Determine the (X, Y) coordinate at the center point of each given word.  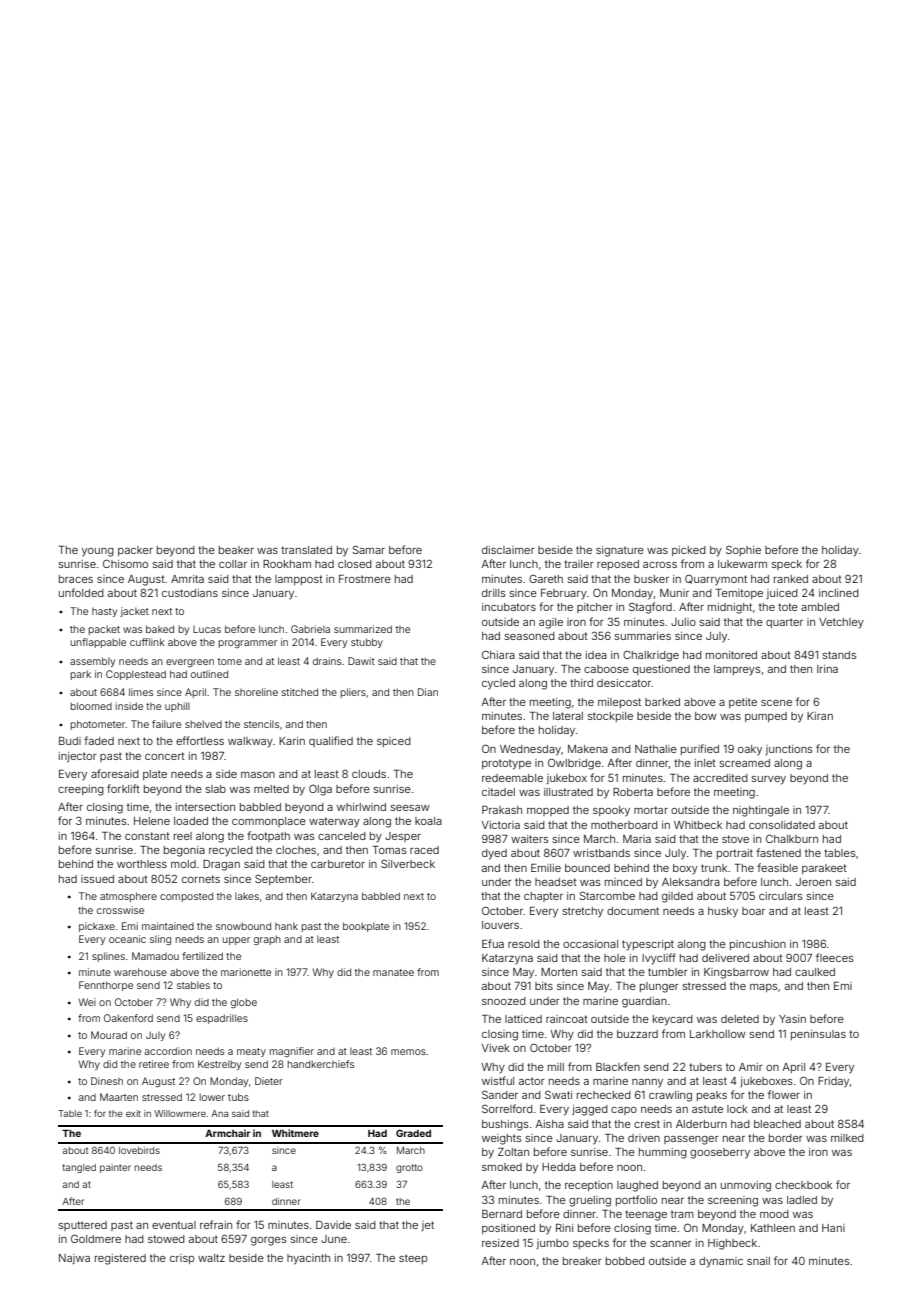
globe (244, 1003)
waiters (529, 839)
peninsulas (818, 1035)
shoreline (256, 692)
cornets (201, 879)
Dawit (361, 661)
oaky (750, 750)
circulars (780, 896)
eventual (174, 1225)
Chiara (498, 654)
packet (104, 630)
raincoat (567, 1019)
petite (743, 703)
